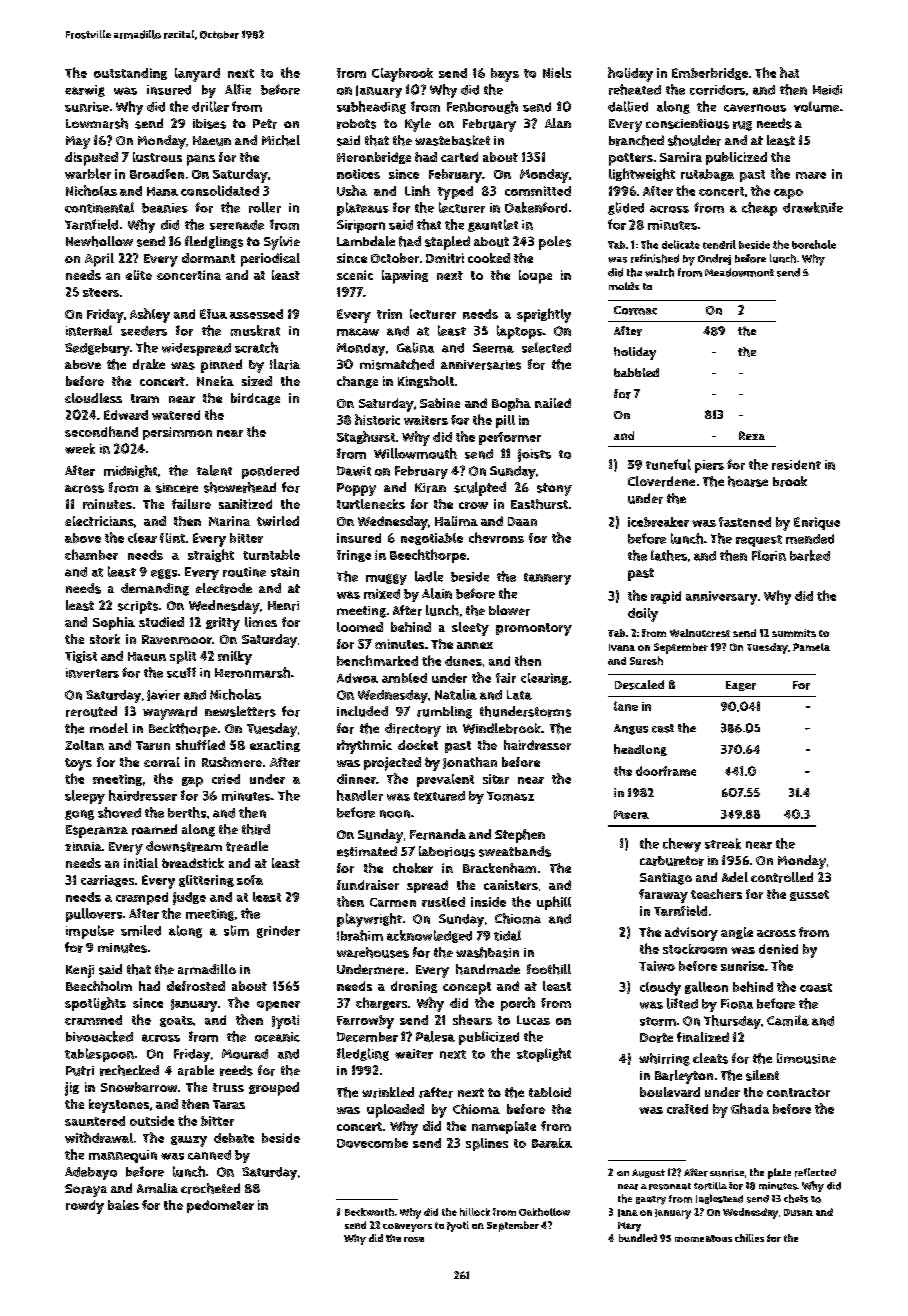 The width and height of the document is (908, 1316). Describe the element at coordinates (270, 260) in the document. I see `periodical` at that location.
